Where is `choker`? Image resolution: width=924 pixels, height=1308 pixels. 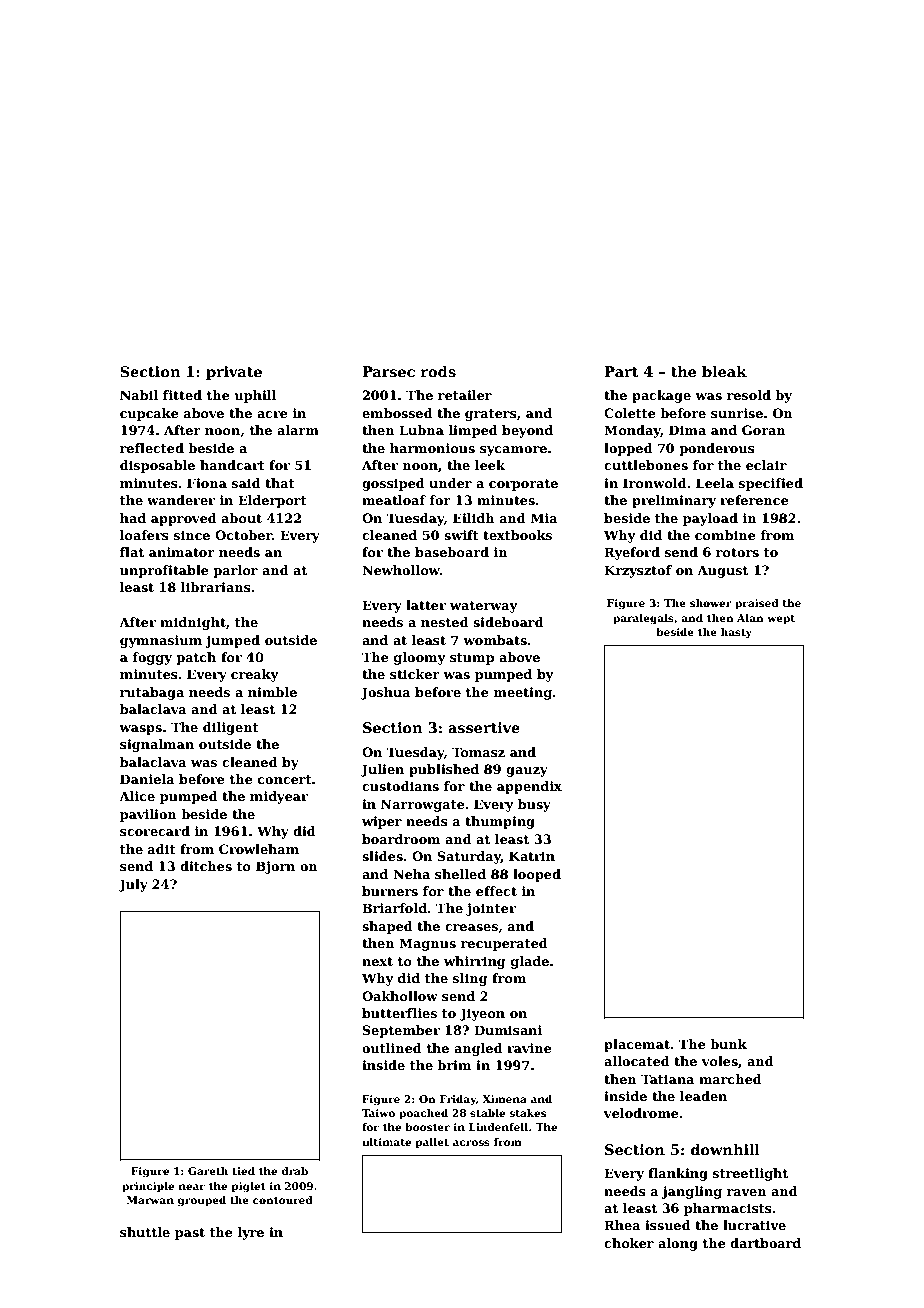 choker is located at coordinates (629, 1243).
